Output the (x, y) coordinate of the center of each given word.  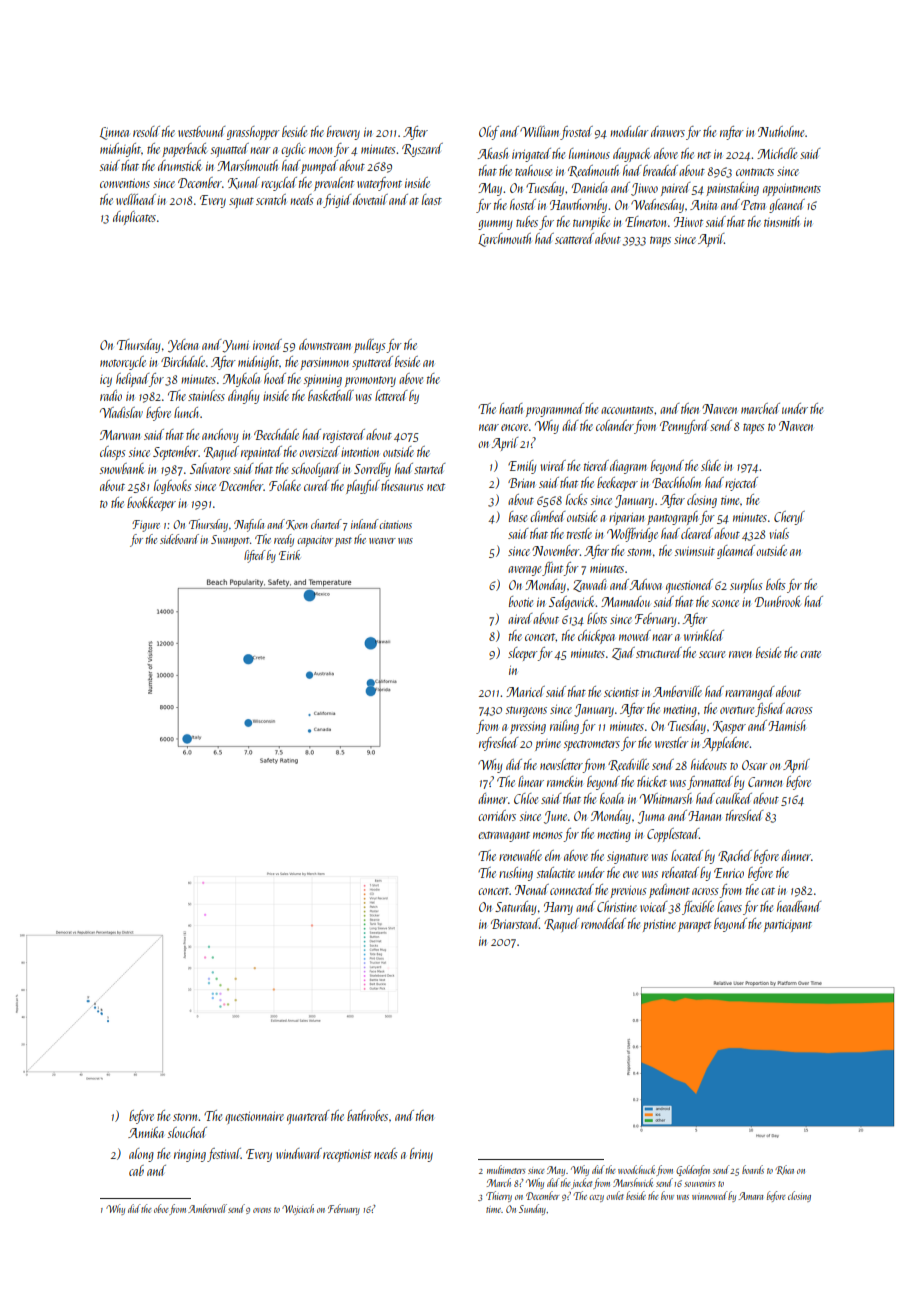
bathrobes (367, 1115)
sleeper (523, 654)
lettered (391, 395)
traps (660, 241)
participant (788, 926)
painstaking (732, 189)
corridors (497, 815)
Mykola (241, 380)
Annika (146, 1132)
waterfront (379, 184)
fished (770, 710)
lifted (254, 556)
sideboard (179, 539)
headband (799, 906)
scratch (271, 199)
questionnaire (254, 1118)
